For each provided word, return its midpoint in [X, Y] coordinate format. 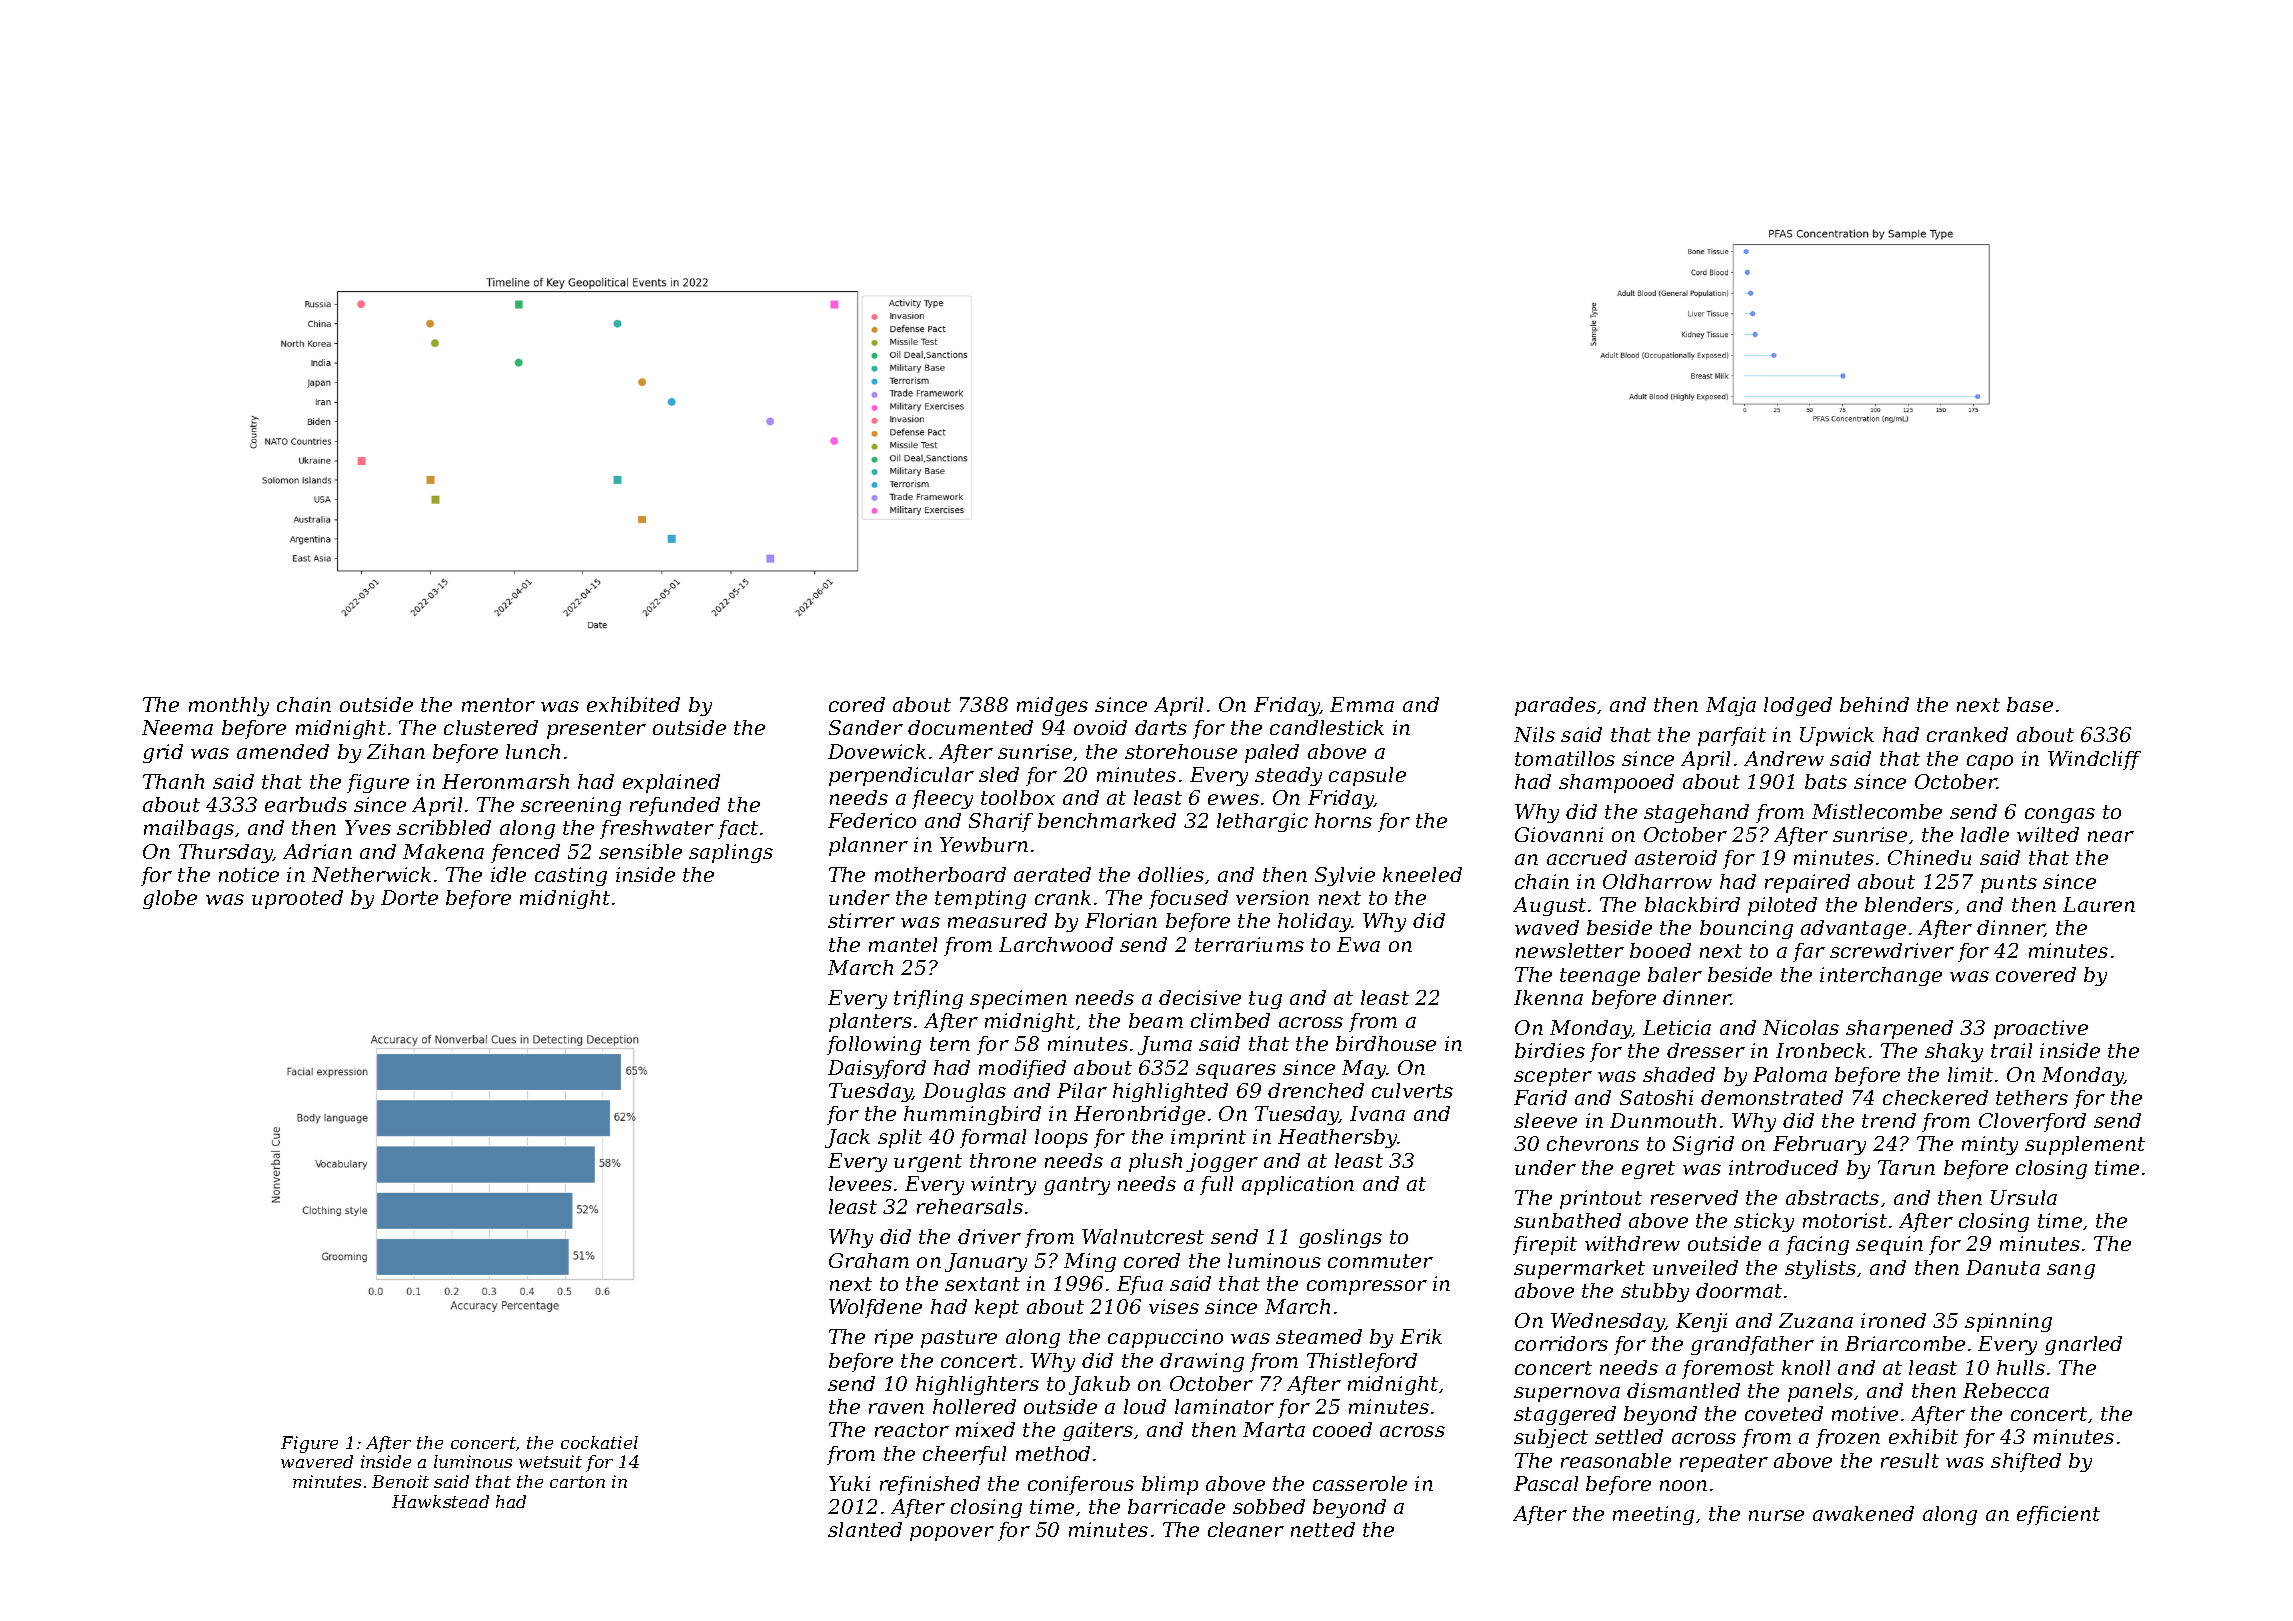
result [1910, 1460]
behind [1874, 704]
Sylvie [1345, 876]
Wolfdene [875, 1308]
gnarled [2083, 1345]
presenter [596, 730]
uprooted [297, 899]
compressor [1367, 1287]
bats [1826, 781]
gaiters [1098, 1431]
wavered [317, 1461]
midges [1052, 706]
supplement [2085, 1145]
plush [1155, 1162]
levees [860, 1183]
